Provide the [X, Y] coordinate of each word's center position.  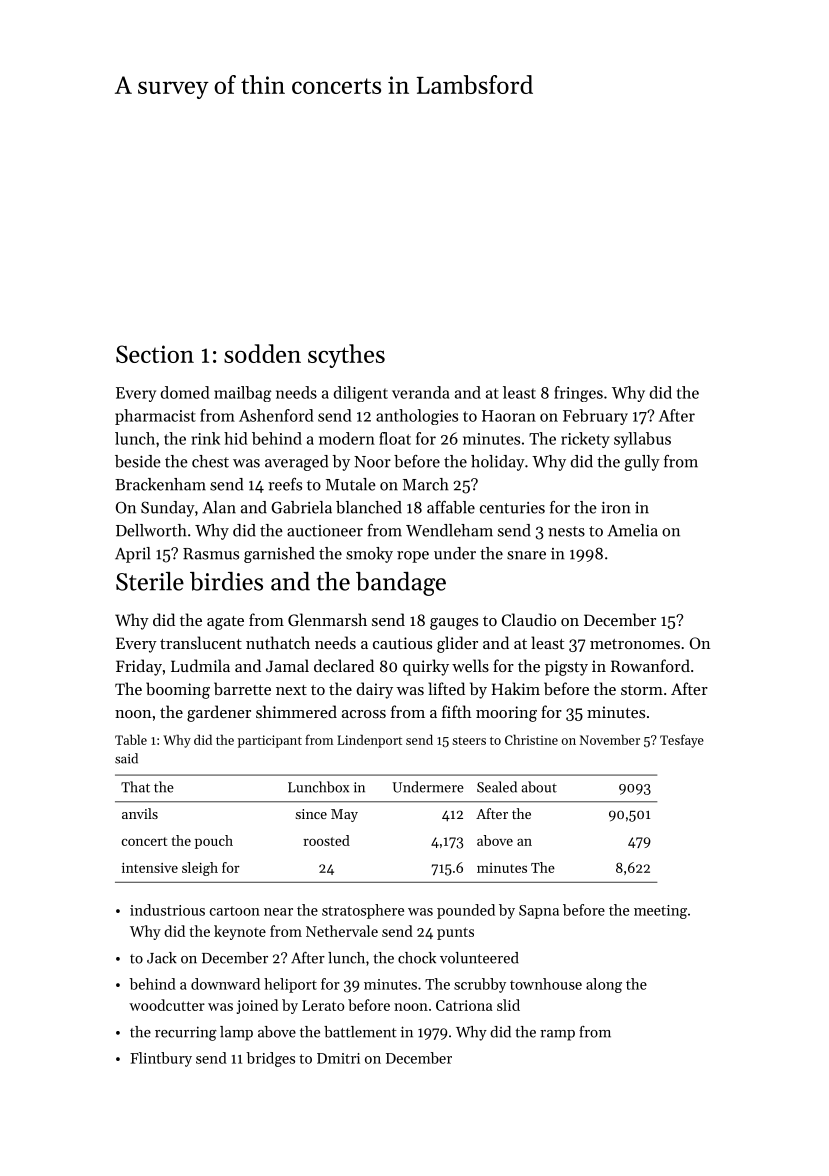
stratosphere [363, 911]
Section [155, 354]
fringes [578, 394]
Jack [162, 958]
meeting [660, 912]
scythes [346, 356]
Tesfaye [682, 741]
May [344, 815]
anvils [140, 813]
